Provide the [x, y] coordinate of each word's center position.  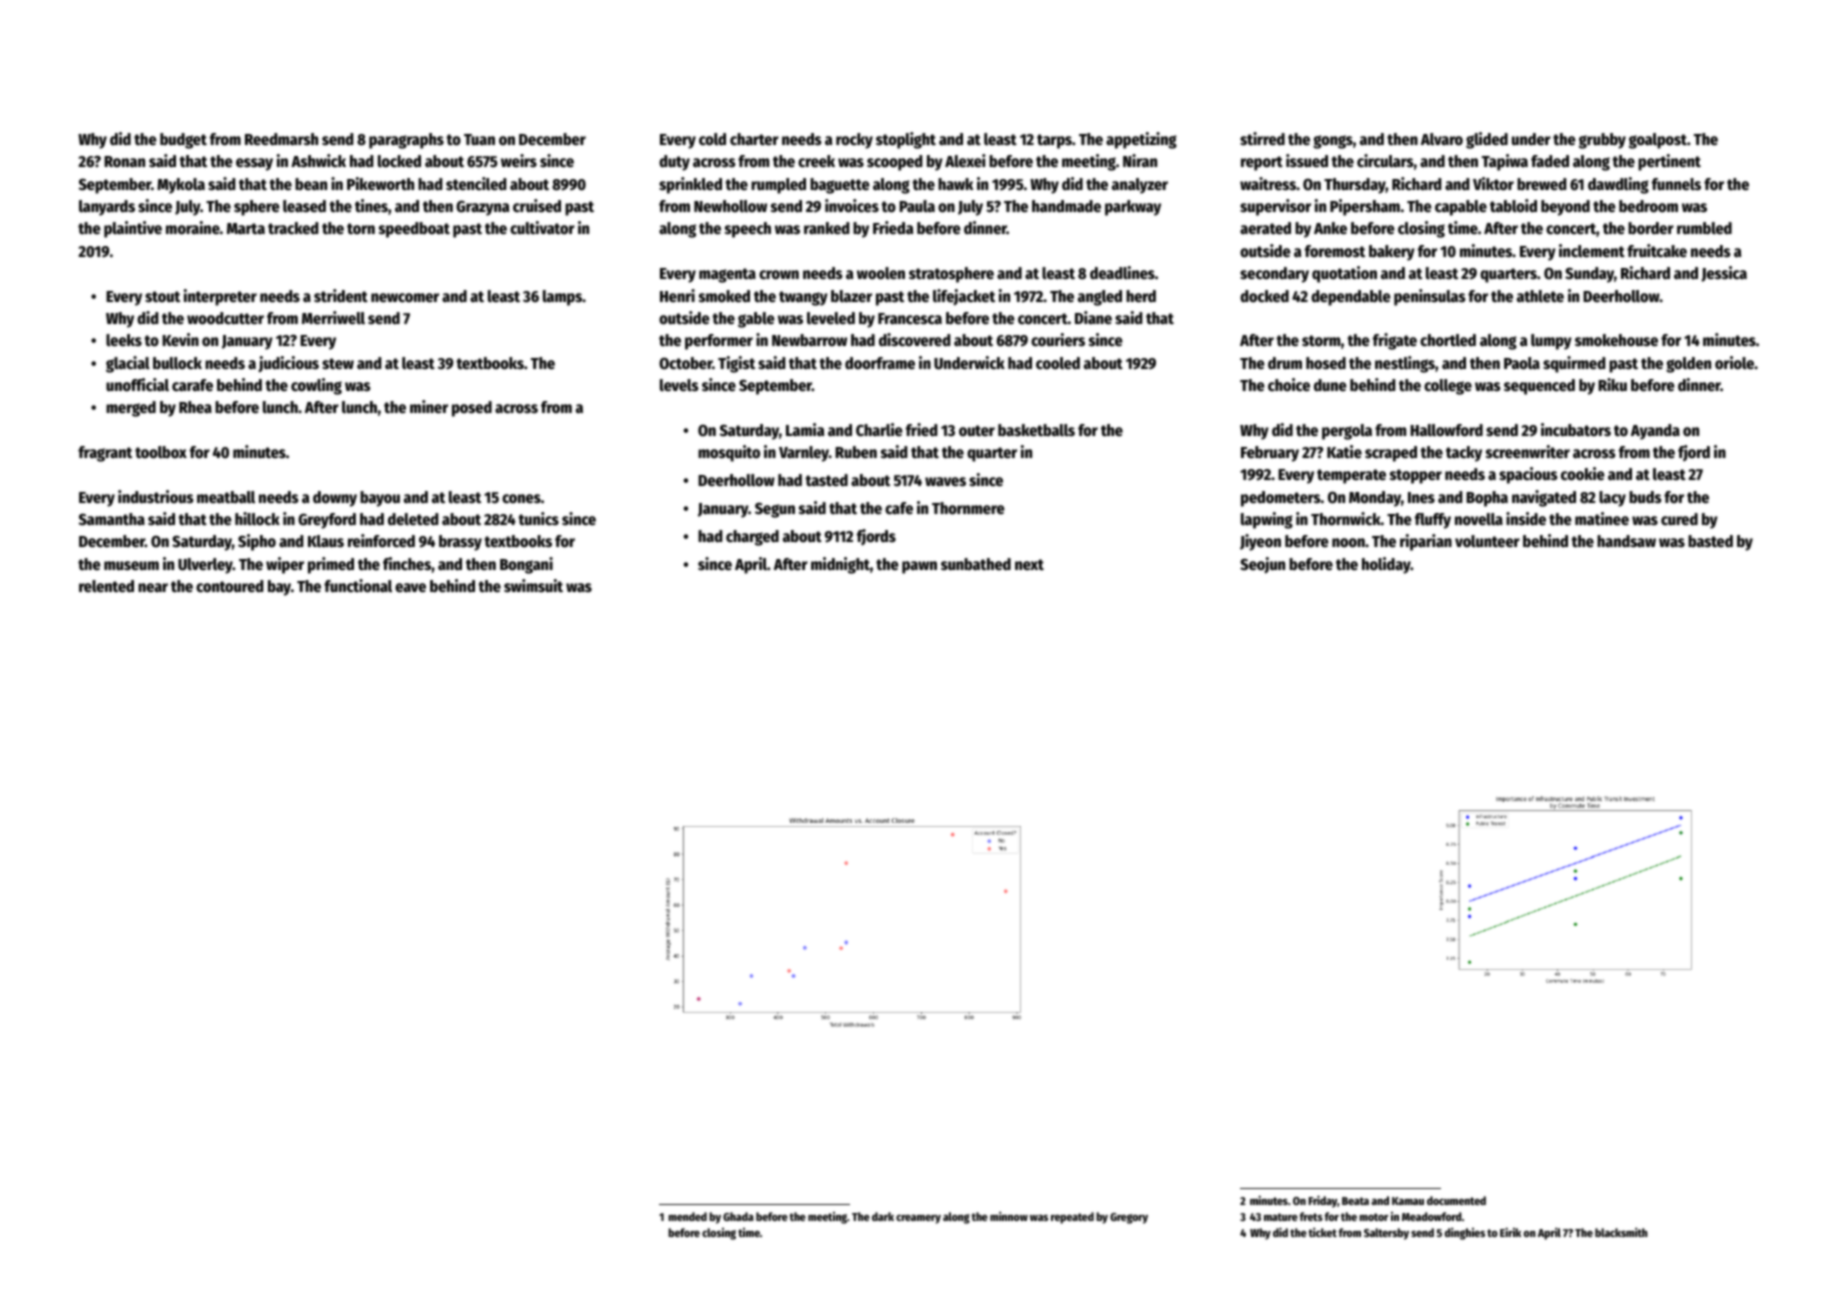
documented [1456, 1200]
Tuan [479, 139]
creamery [918, 1219]
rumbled [1704, 228]
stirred [1262, 139]
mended [687, 1216]
